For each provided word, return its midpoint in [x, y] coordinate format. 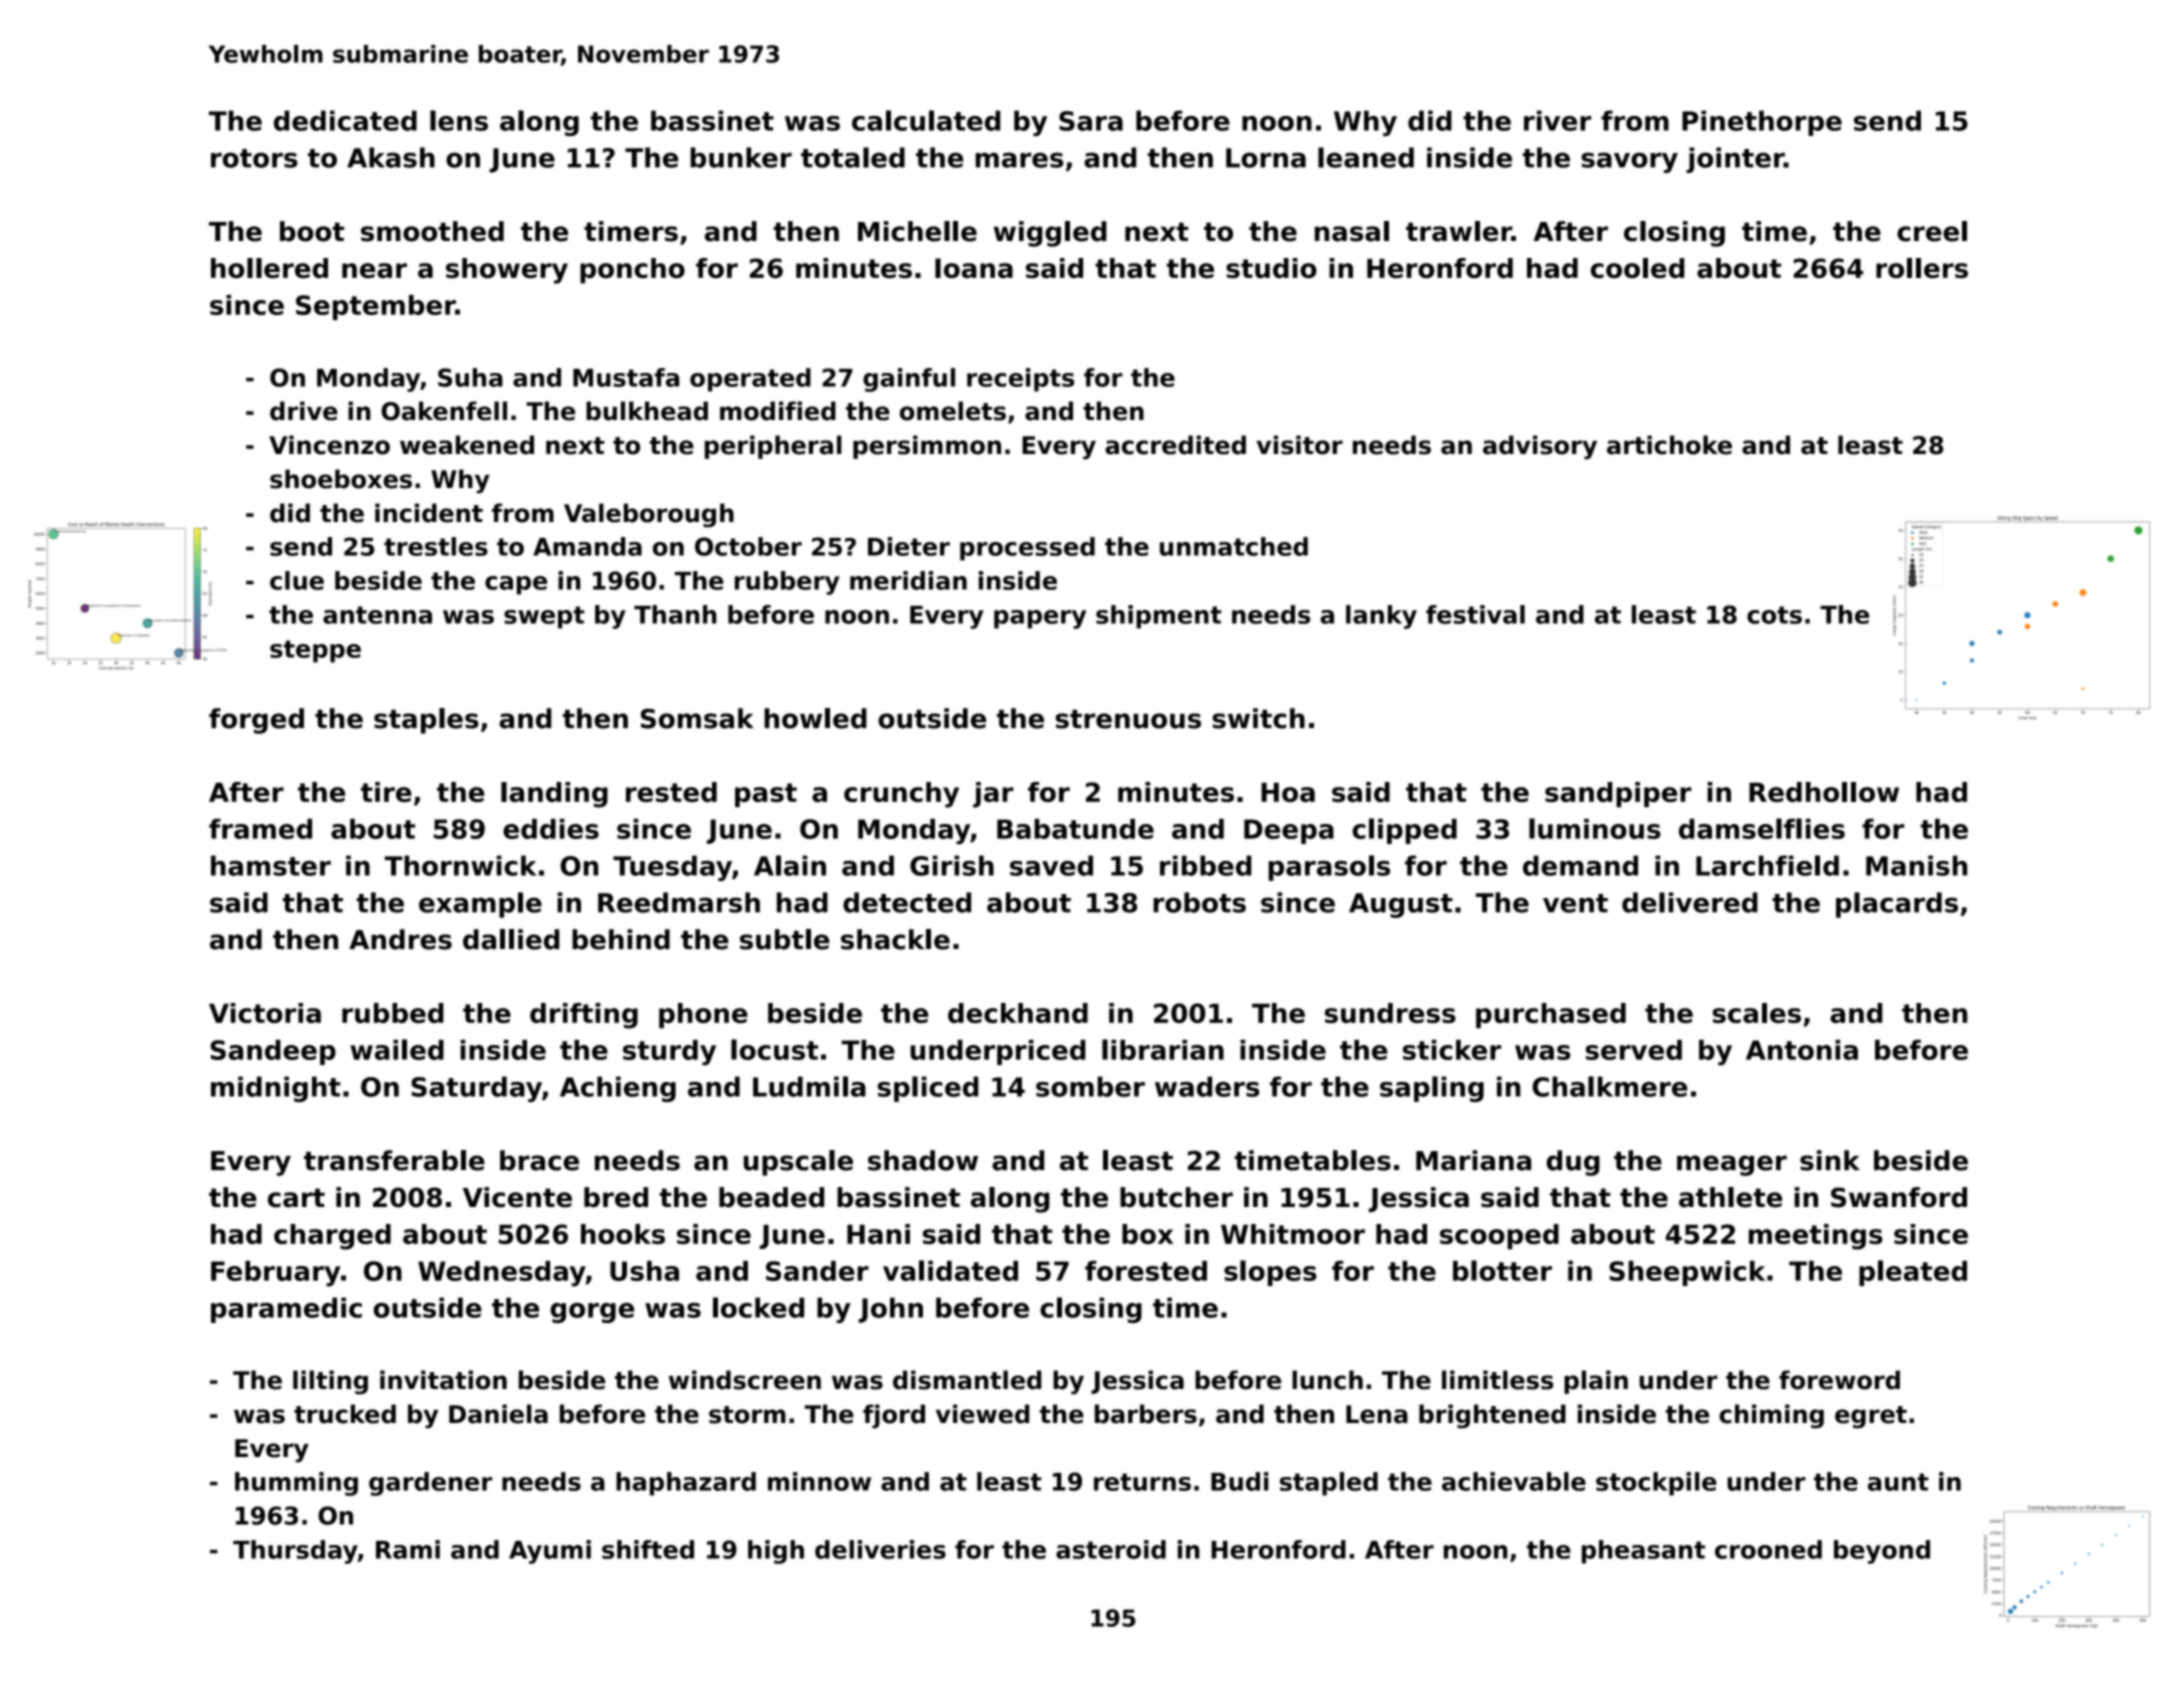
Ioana [974, 268]
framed [260, 829]
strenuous [1128, 719]
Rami [408, 1549]
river [1557, 120]
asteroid [1111, 1549]
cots [1774, 615]
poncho [632, 271]
